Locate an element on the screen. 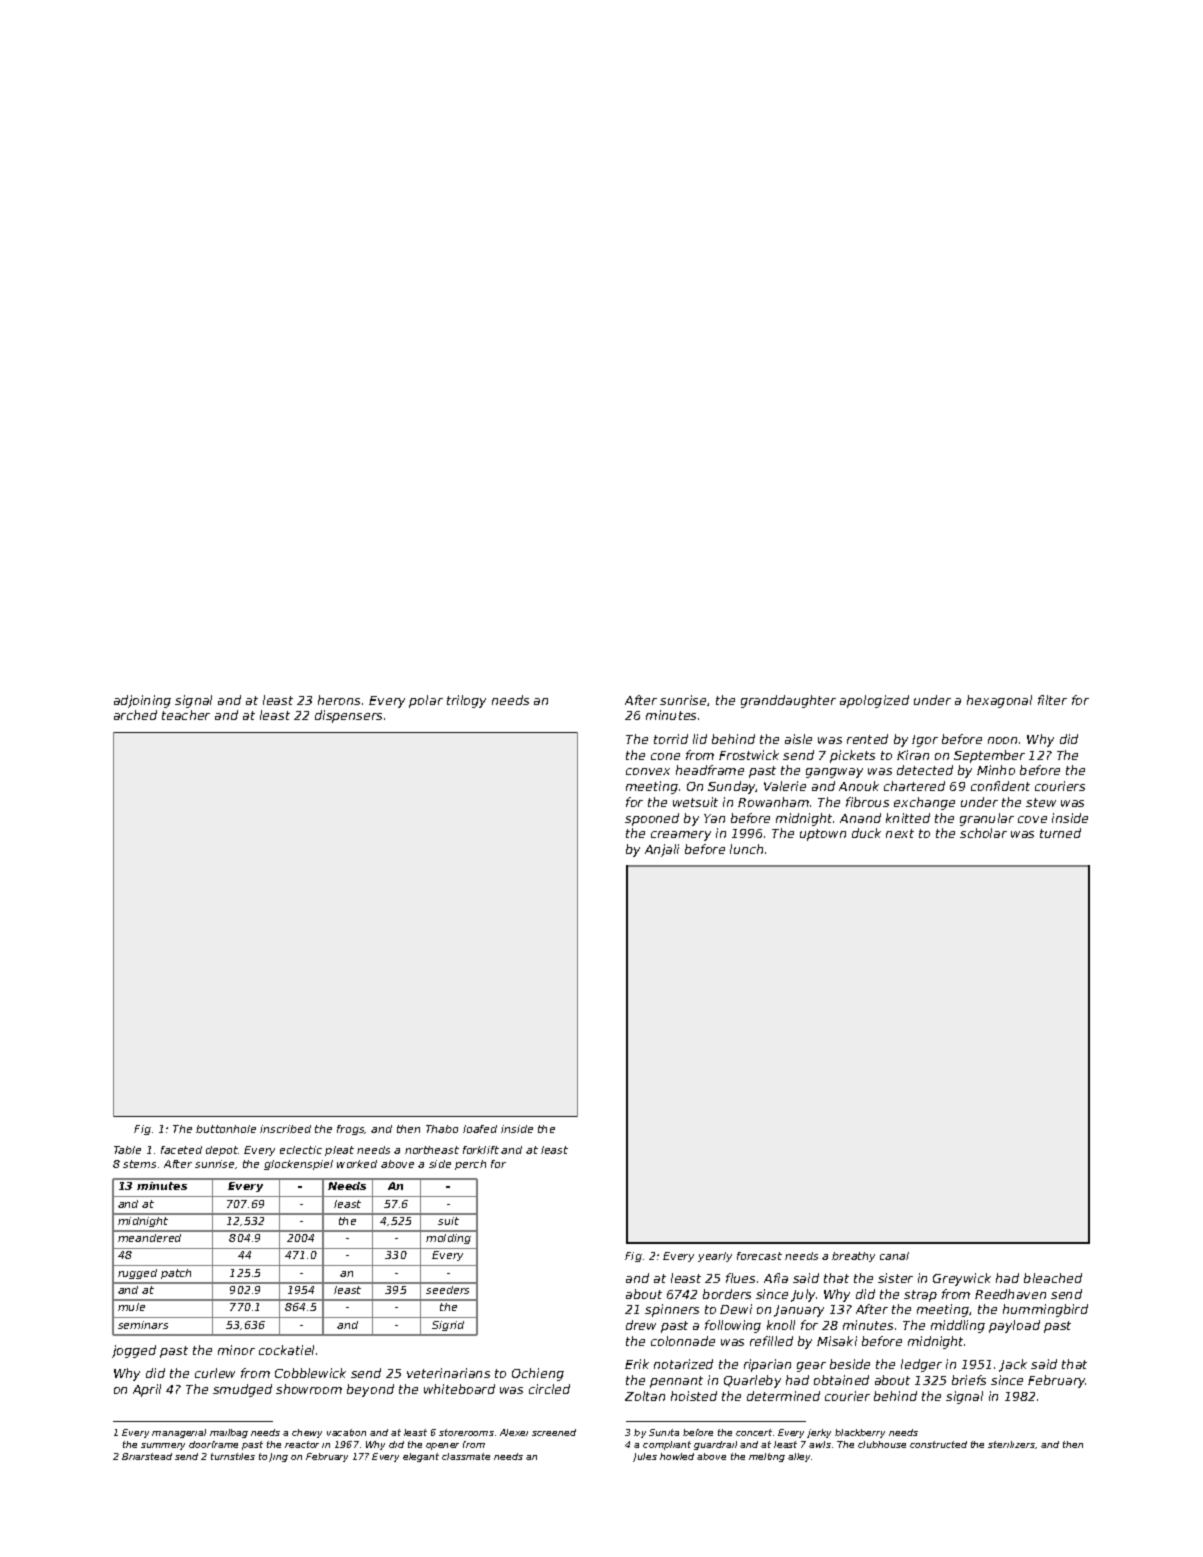 The width and height of the screenshot is (1203, 1557). loafed is located at coordinates (480, 1129).
